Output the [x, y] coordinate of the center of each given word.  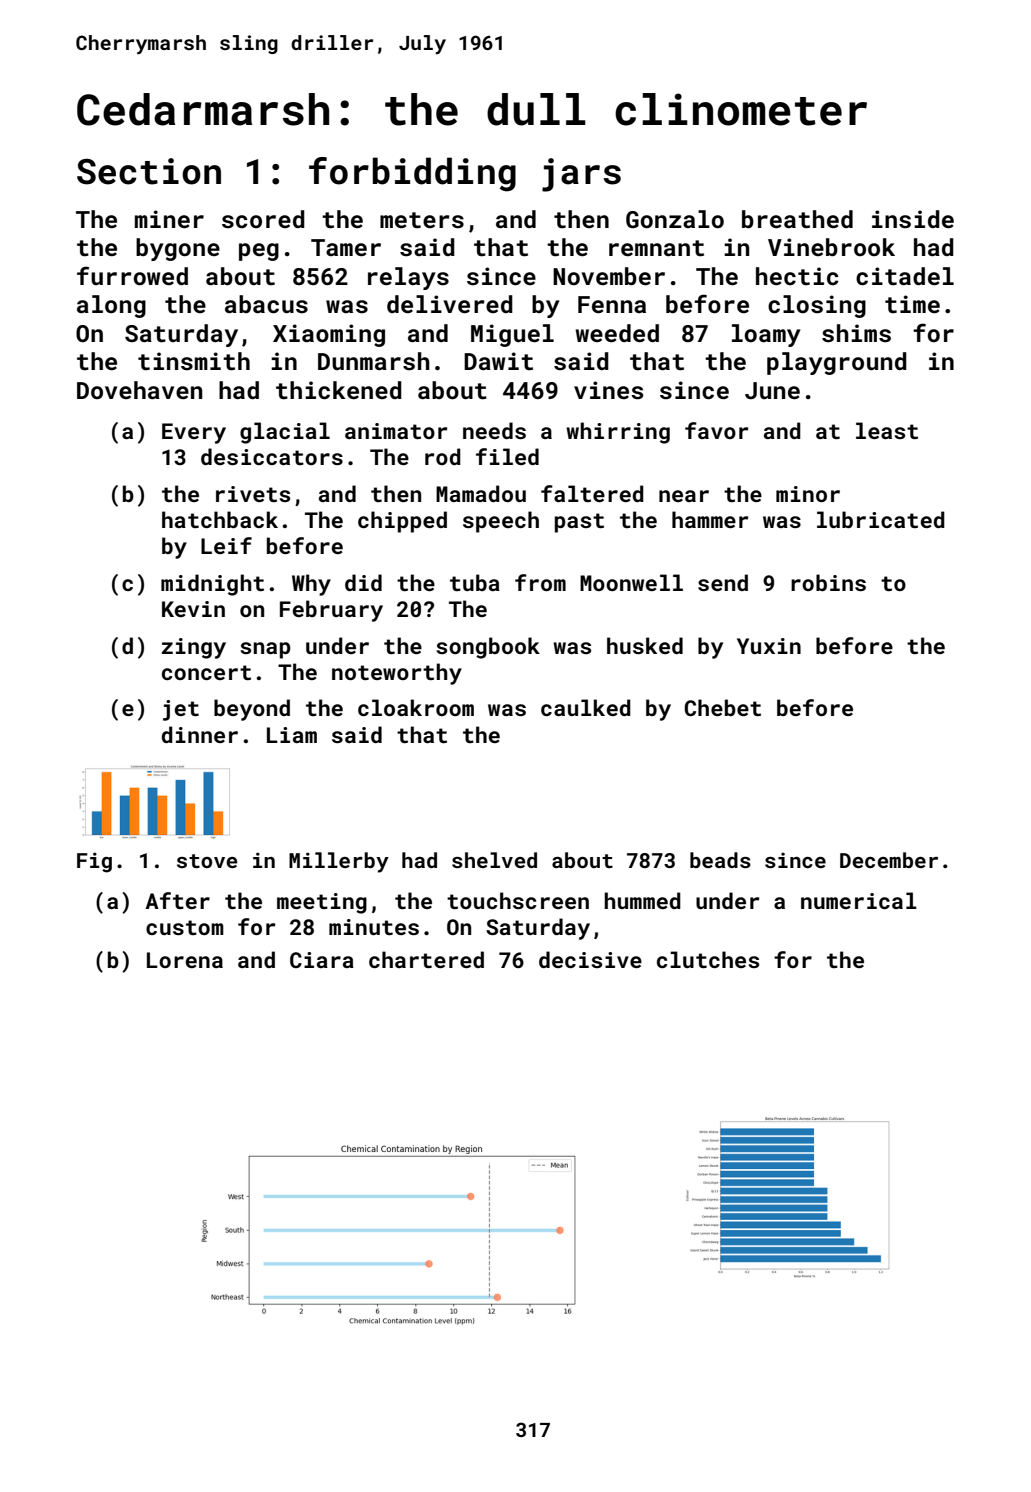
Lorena [185, 960]
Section [149, 171]
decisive [590, 959]
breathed [797, 219]
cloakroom [416, 707]
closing [817, 306]
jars [581, 175]
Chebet [722, 707]
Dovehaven [139, 390]
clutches [708, 959]
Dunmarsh [374, 361]
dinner [200, 734]
